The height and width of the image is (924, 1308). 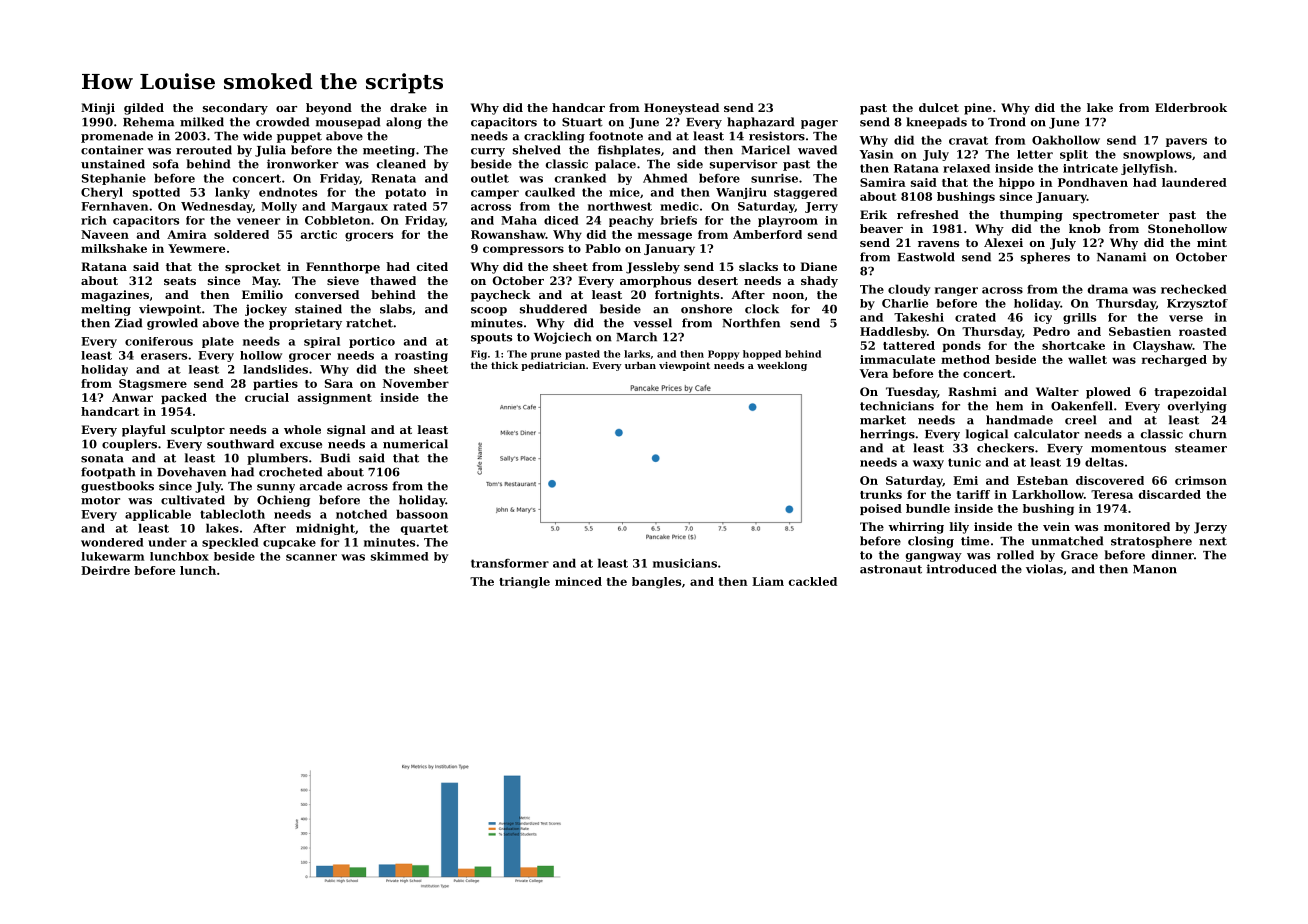 What do you see at coordinates (883, 420) in the image?
I see `market` at bounding box center [883, 420].
